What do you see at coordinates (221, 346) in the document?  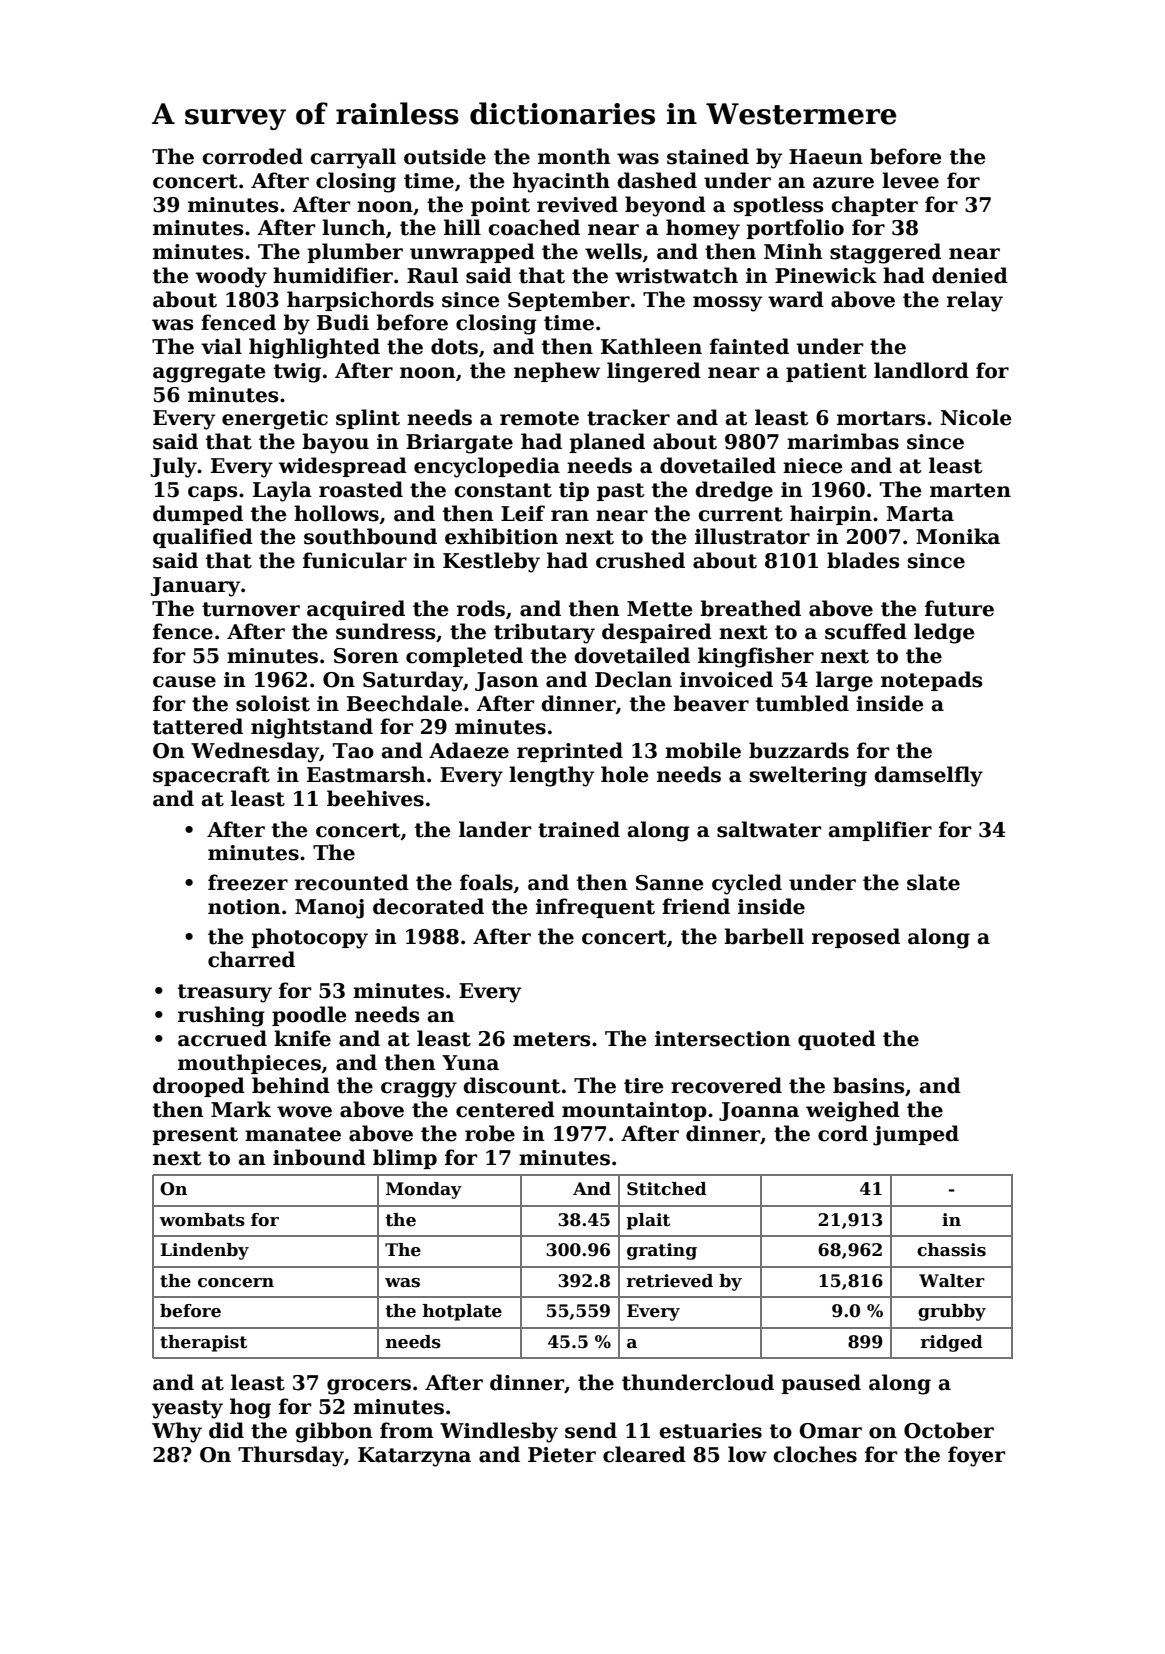 I see `vial` at bounding box center [221, 346].
